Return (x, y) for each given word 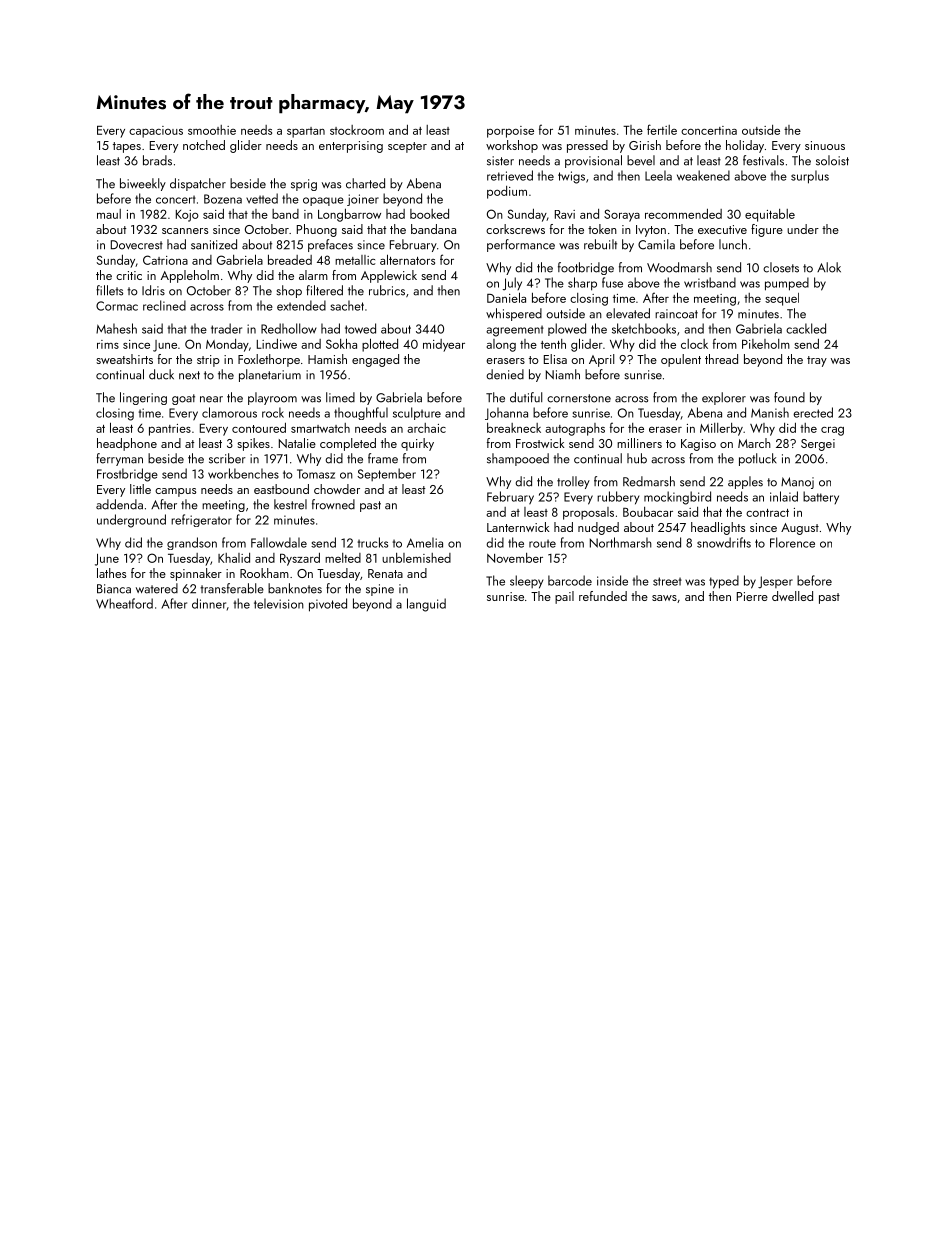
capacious (156, 132)
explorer (724, 398)
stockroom (357, 130)
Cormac (117, 306)
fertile (662, 129)
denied (505, 374)
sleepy (526, 582)
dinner (209, 603)
